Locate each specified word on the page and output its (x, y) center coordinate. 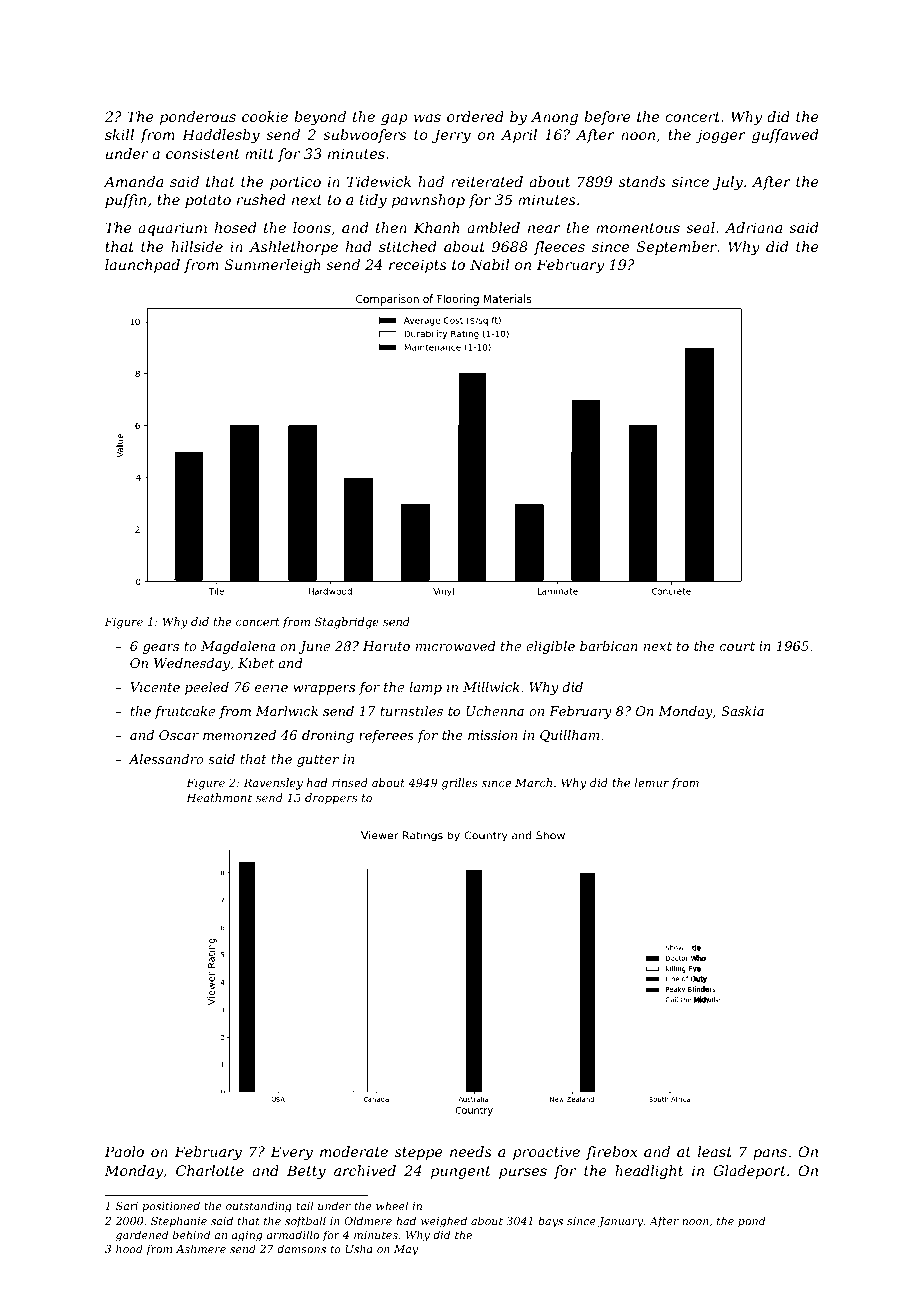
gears (161, 649)
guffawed (785, 136)
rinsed (350, 782)
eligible (550, 647)
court (737, 646)
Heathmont (219, 797)
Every (291, 1153)
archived (365, 1170)
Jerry (451, 136)
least (715, 1151)
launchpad (142, 266)
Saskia (742, 711)
